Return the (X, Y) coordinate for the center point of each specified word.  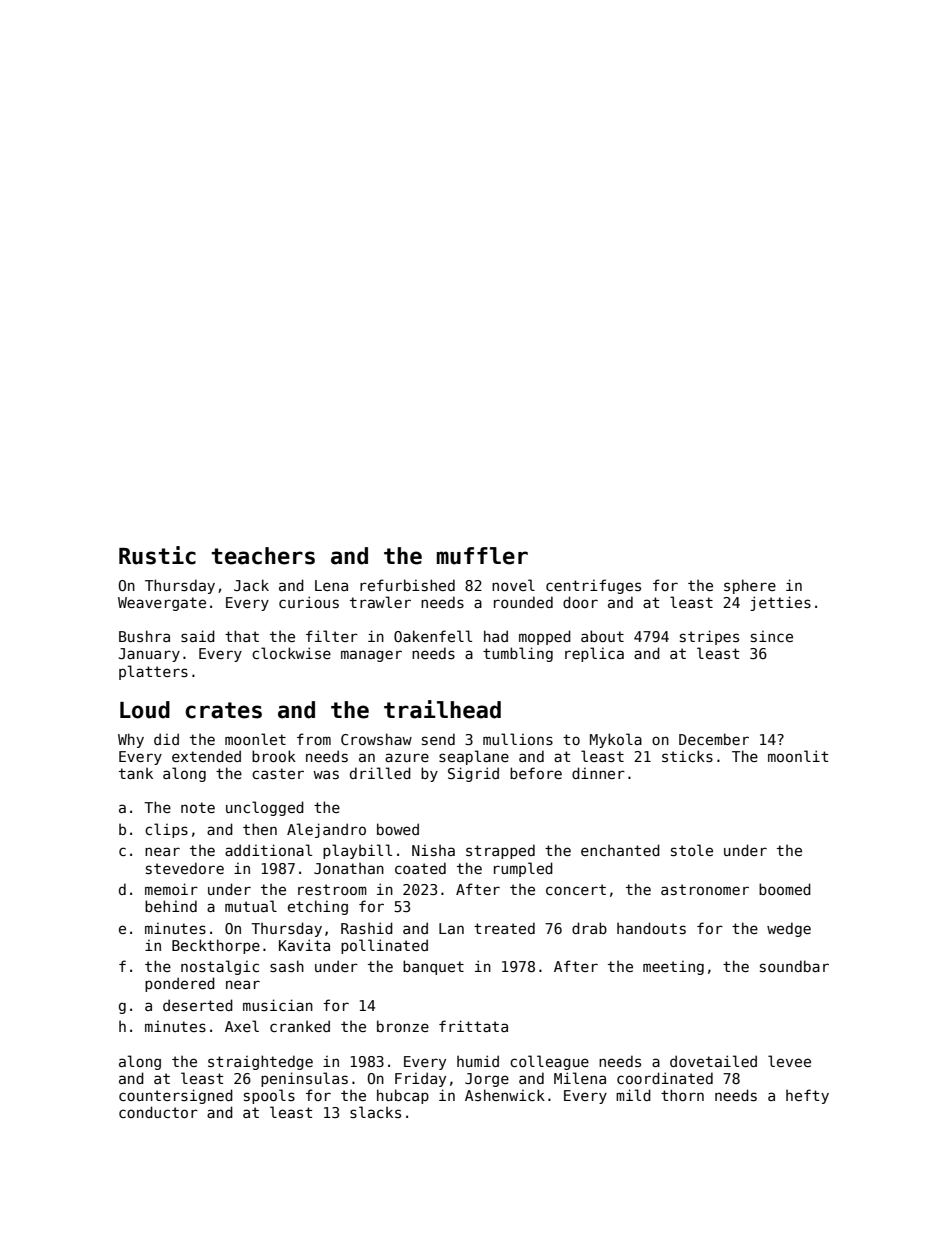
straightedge (260, 1062)
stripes (709, 637)
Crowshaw (376, 739)
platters (153, 672)
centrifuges (593, 586)
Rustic (157, 555)
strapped (500, 851)
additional (268, 850)
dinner (598, 773)
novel (513, 585)
